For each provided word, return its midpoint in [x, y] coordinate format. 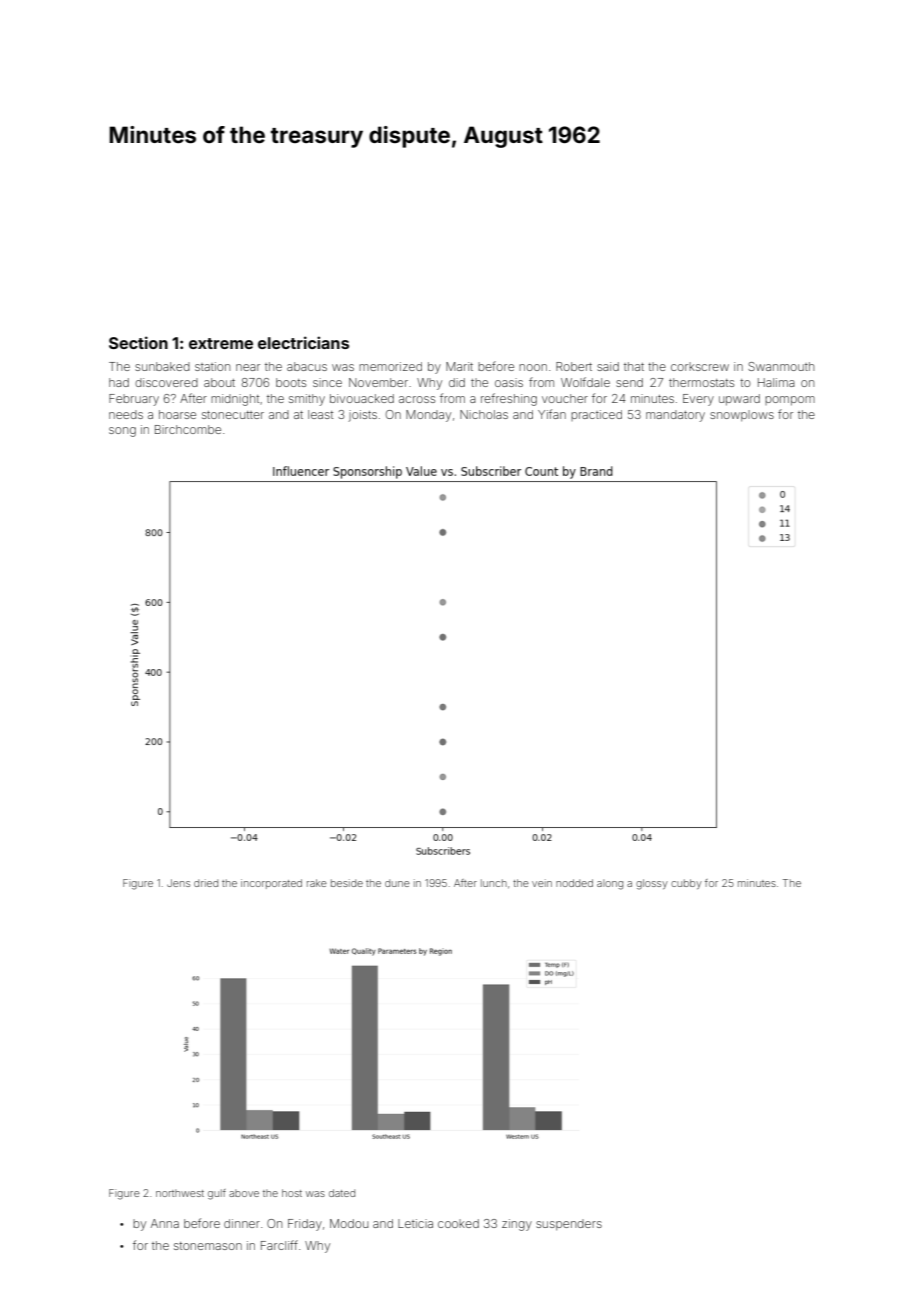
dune [397, 883]
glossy [652, 884]
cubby [686, 884]
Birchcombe [188, 429]
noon [533, 367]
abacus [307, 366]
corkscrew [700, 366]
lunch [494, 883]
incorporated [271, 884]
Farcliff [279, 1245]
